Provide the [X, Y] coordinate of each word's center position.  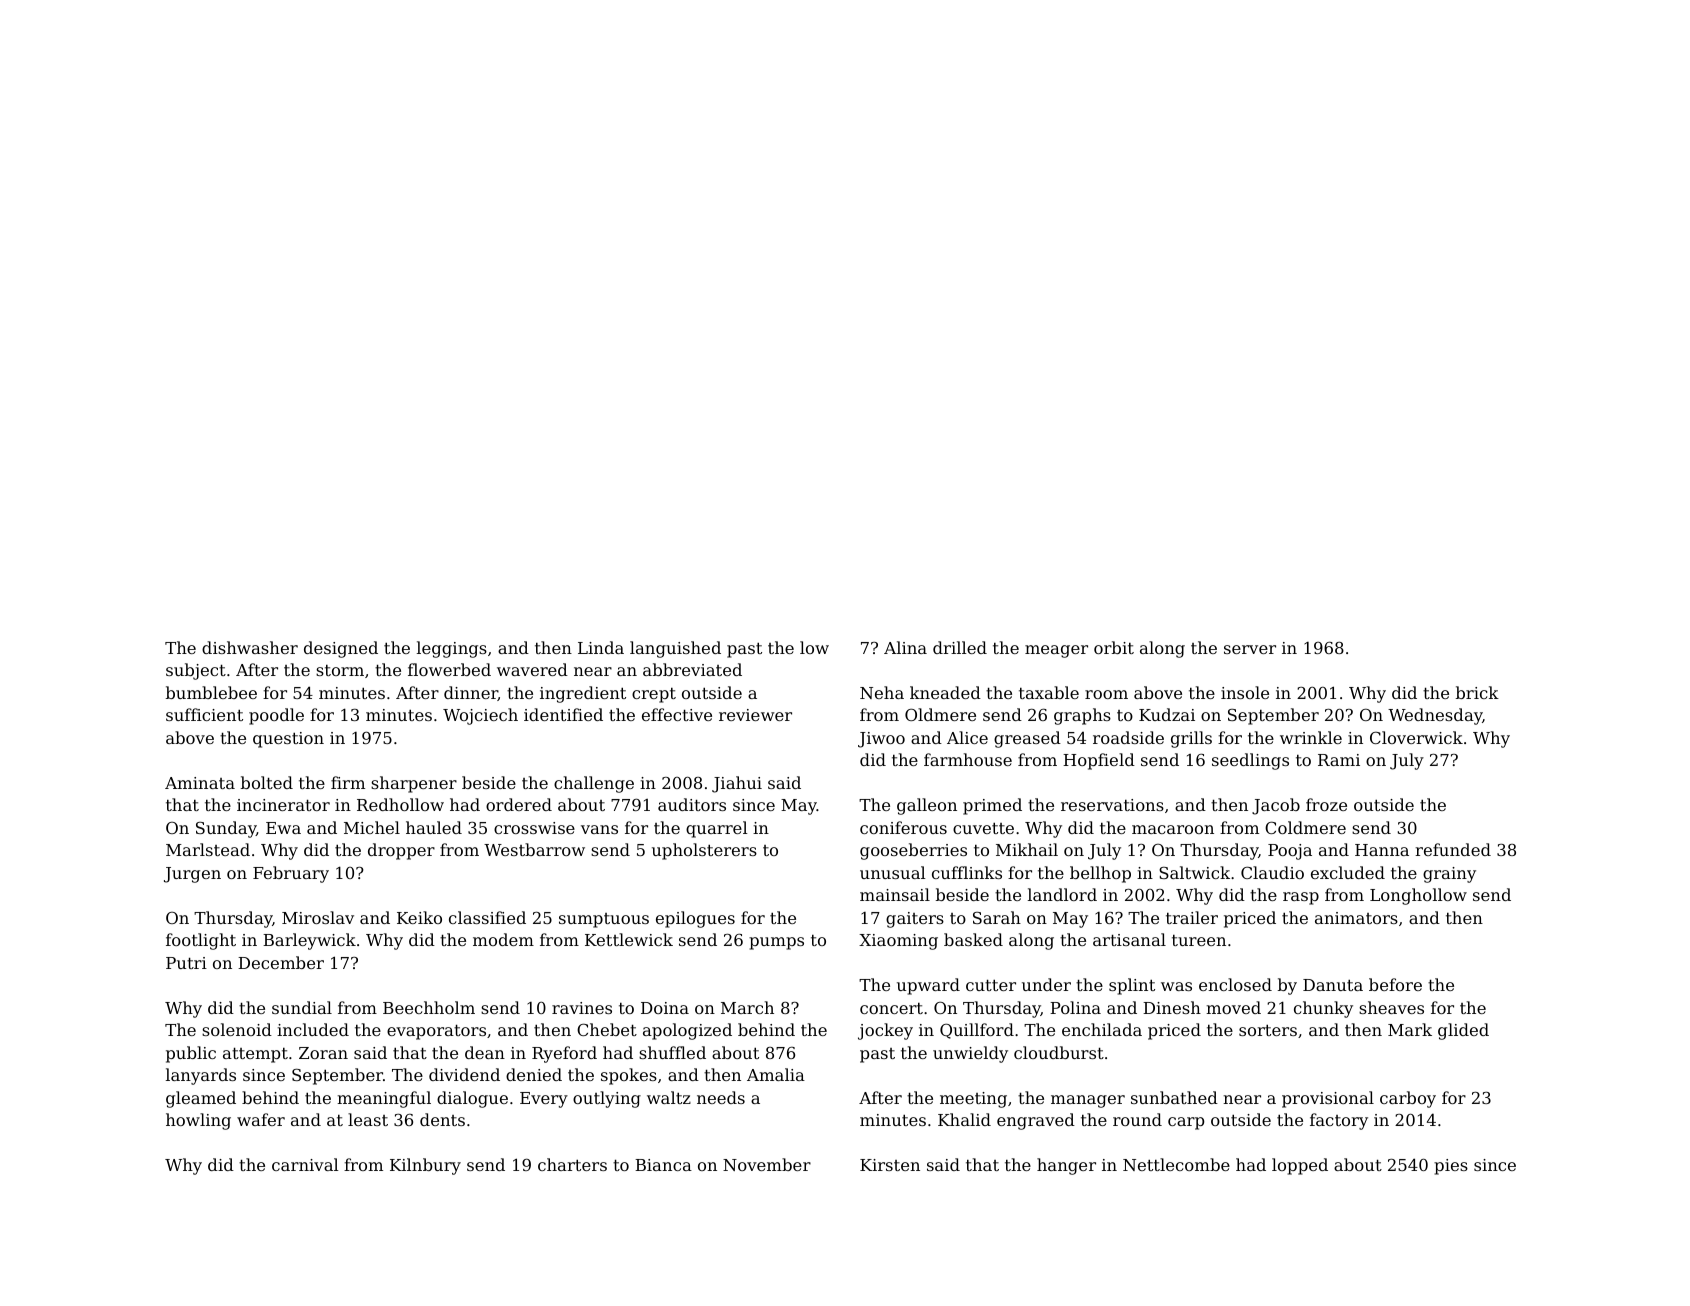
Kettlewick [629, 939]
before [1395, 984]
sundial [302, 1007]
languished [675, 649]
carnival [305, 1164]
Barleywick [309, 941]
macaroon [1173, 829]
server [1250, 649]
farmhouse [968, 759]
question [288, 740]
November [767, 1164]
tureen [1199, 940]
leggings [452, 649]
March [747, 1007]
